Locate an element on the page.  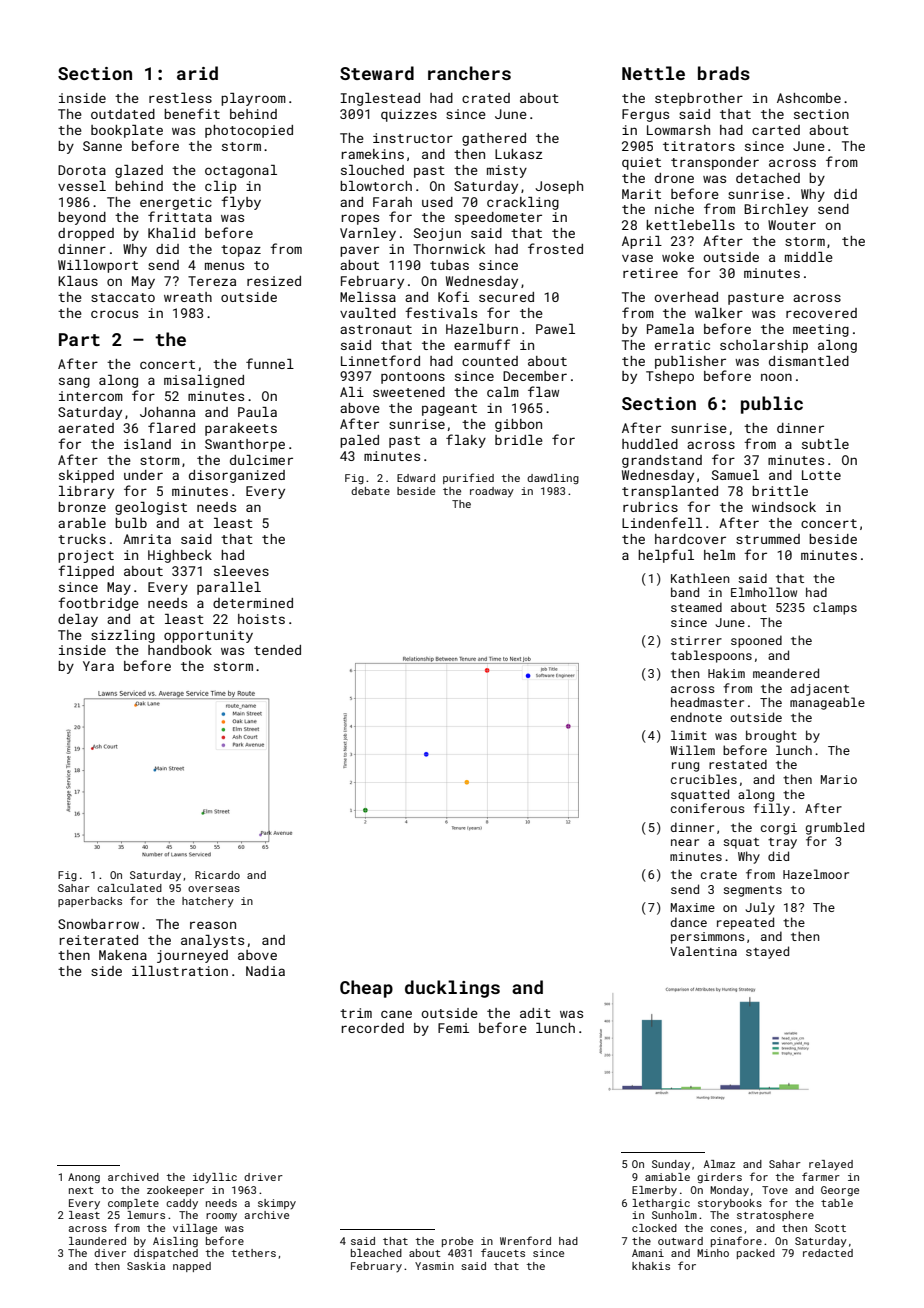
meeting is located at coordinates (821, 330).
